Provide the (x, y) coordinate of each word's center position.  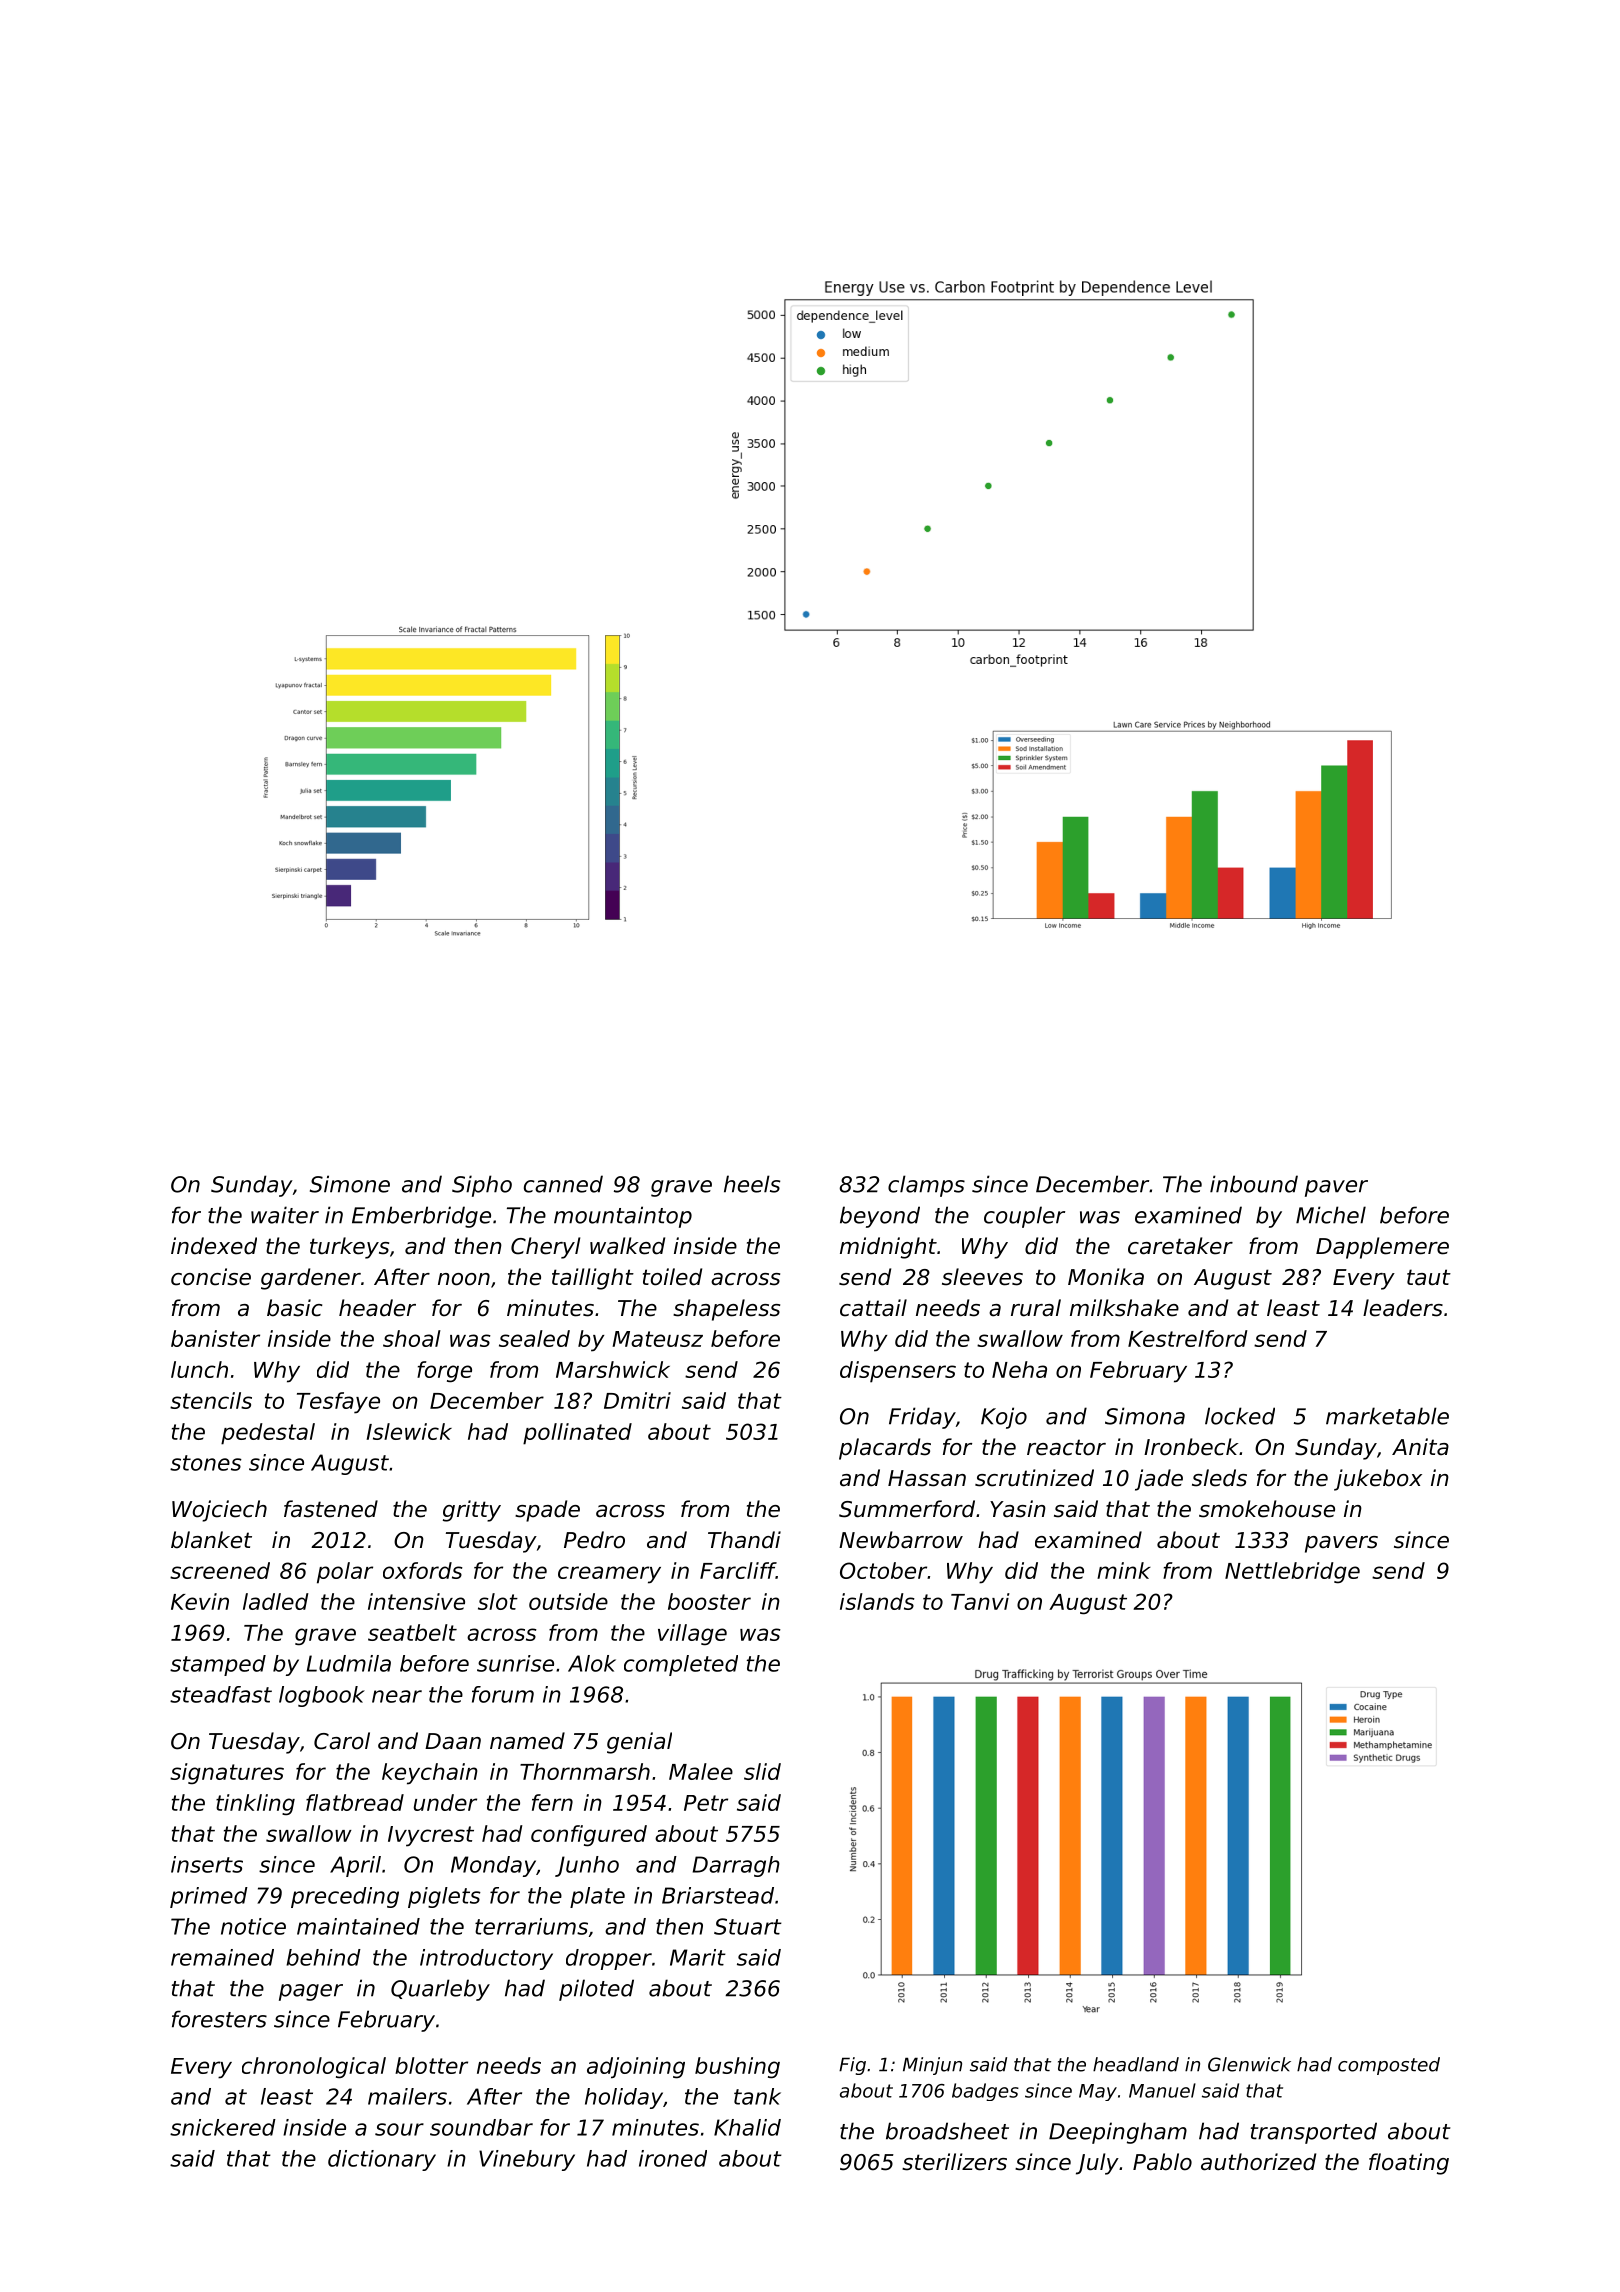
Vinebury (527, 2160)
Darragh (736, 1866)
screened (220, 1570)
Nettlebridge (1292, 1573)
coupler (1024, 1217)
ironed (673, 2158)
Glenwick (1249, 2064)
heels (752, 1184)
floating (1409, 2164)
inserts (207, 1864)
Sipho (482, 1186)
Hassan (927, 1478)
